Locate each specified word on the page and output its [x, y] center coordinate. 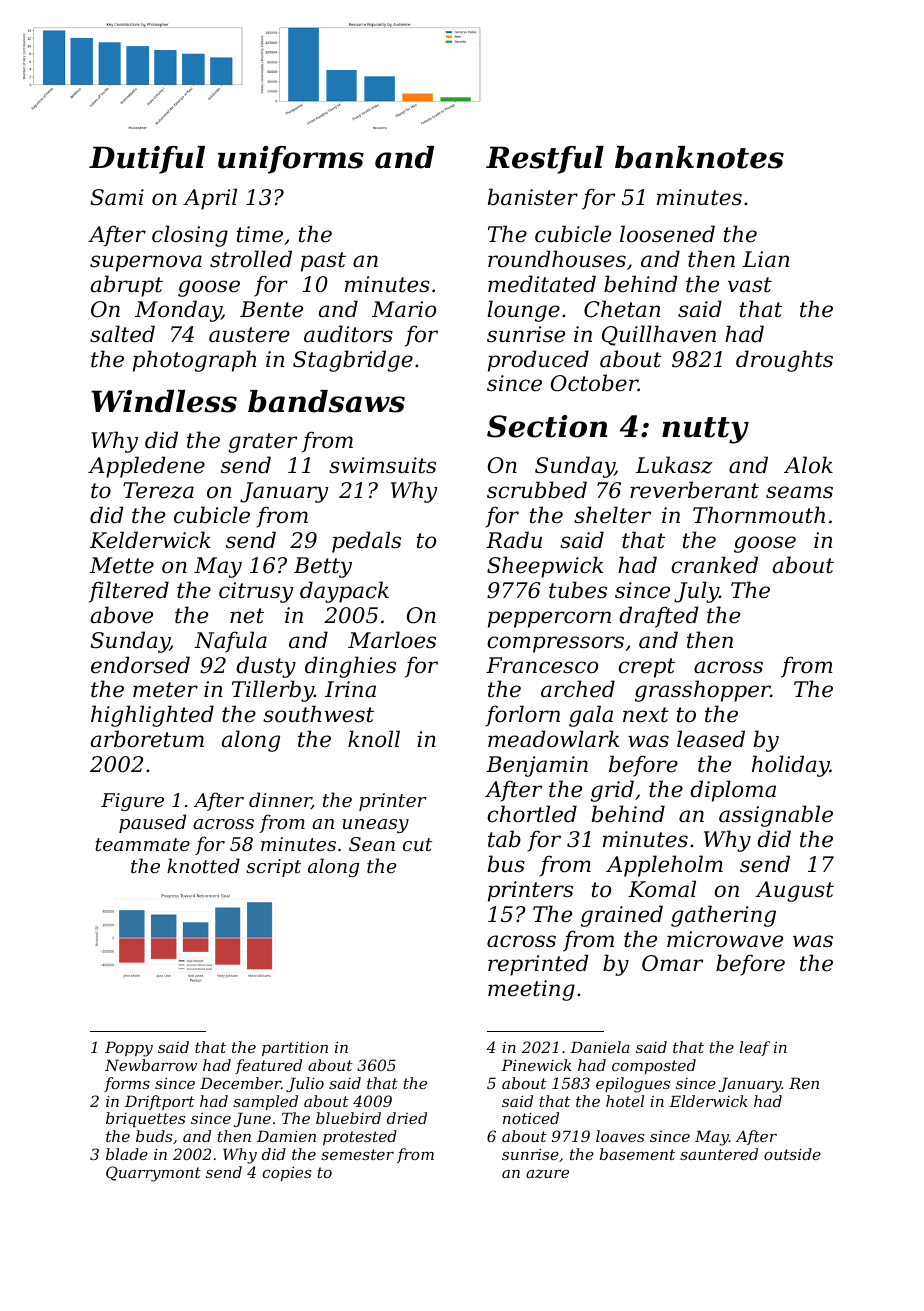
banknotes [699, 157]
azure [547, 1174]
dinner [280, 801]
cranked [714, 565]
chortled [532, 814]
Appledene [146, 467]
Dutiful [147, 160]
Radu [514, 540]
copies [286, 1173]
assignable [776, 816]
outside [792, 1154]
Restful [545, 160]
